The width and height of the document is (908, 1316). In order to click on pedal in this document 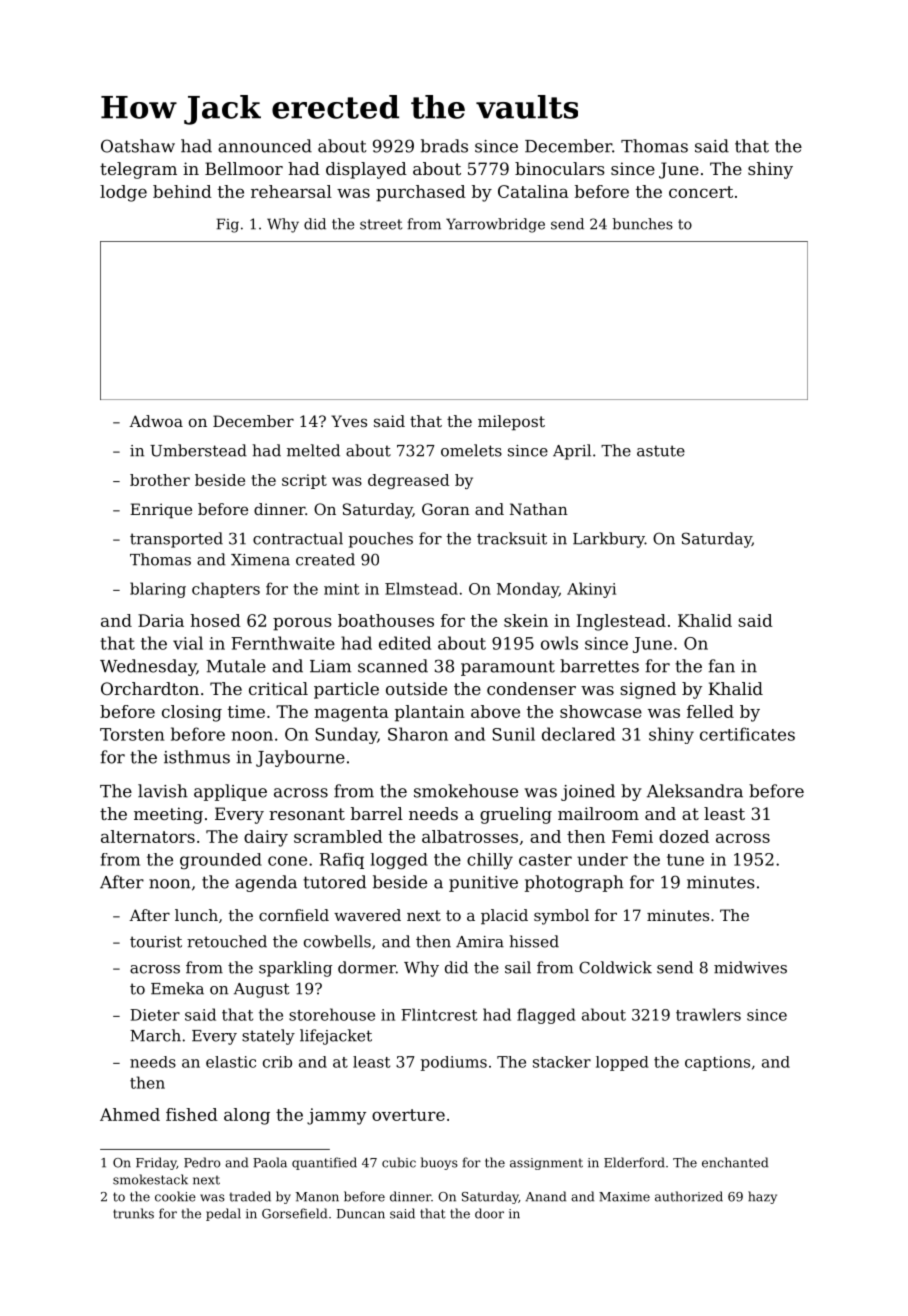, I will do `click(223, 1214)`.
